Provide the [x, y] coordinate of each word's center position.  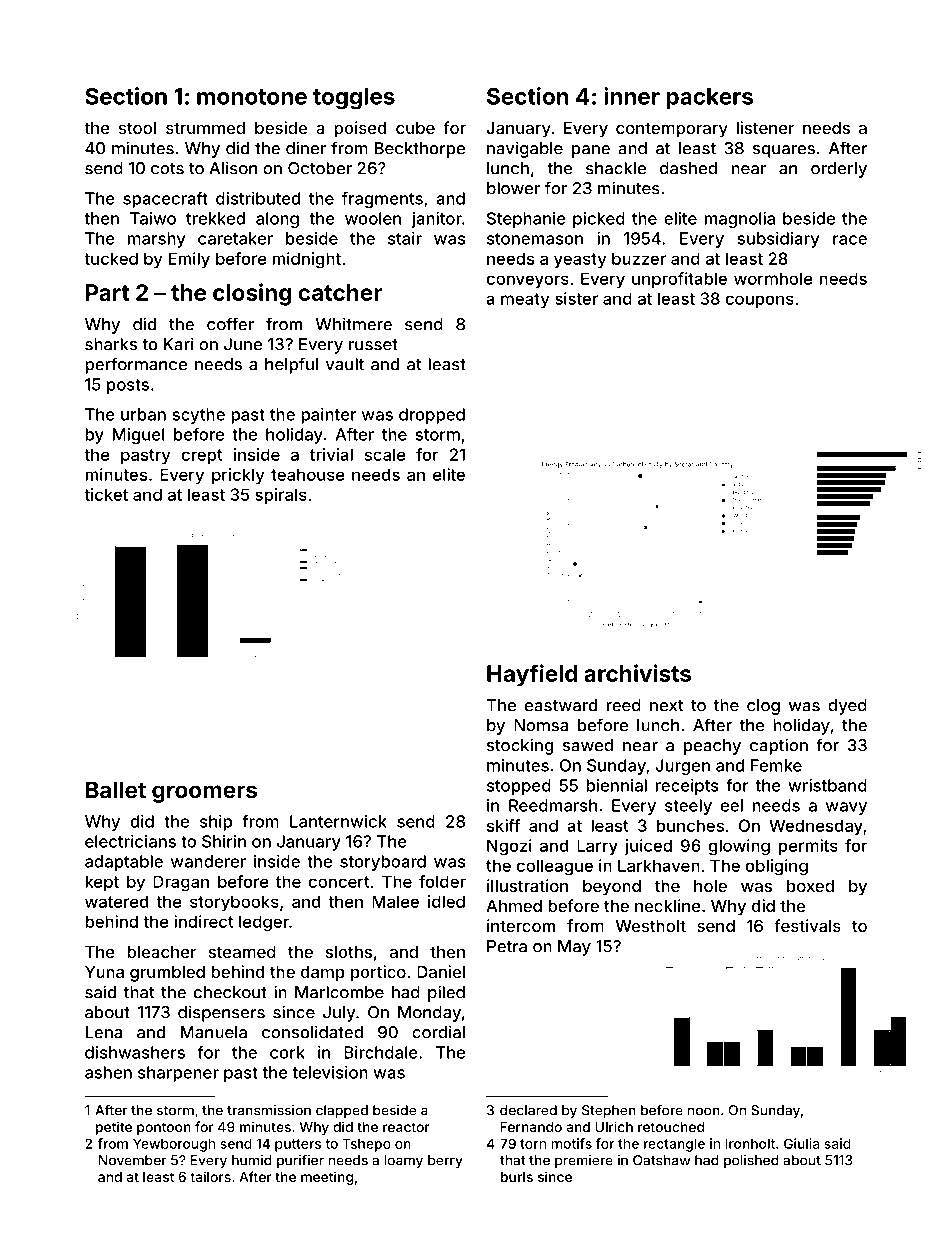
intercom [521, 925]
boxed [810, 886]
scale [385, 454]
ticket [106, 494]
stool [137, 128]
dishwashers [135, 1052]
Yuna [104, 972]
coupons [760, 301]
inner [632, 96]
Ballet [116, 789]
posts [128, 386]
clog [763, 707]
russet [373, 345]
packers [709, 98]
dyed [847, 707]
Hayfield [532, 675]
